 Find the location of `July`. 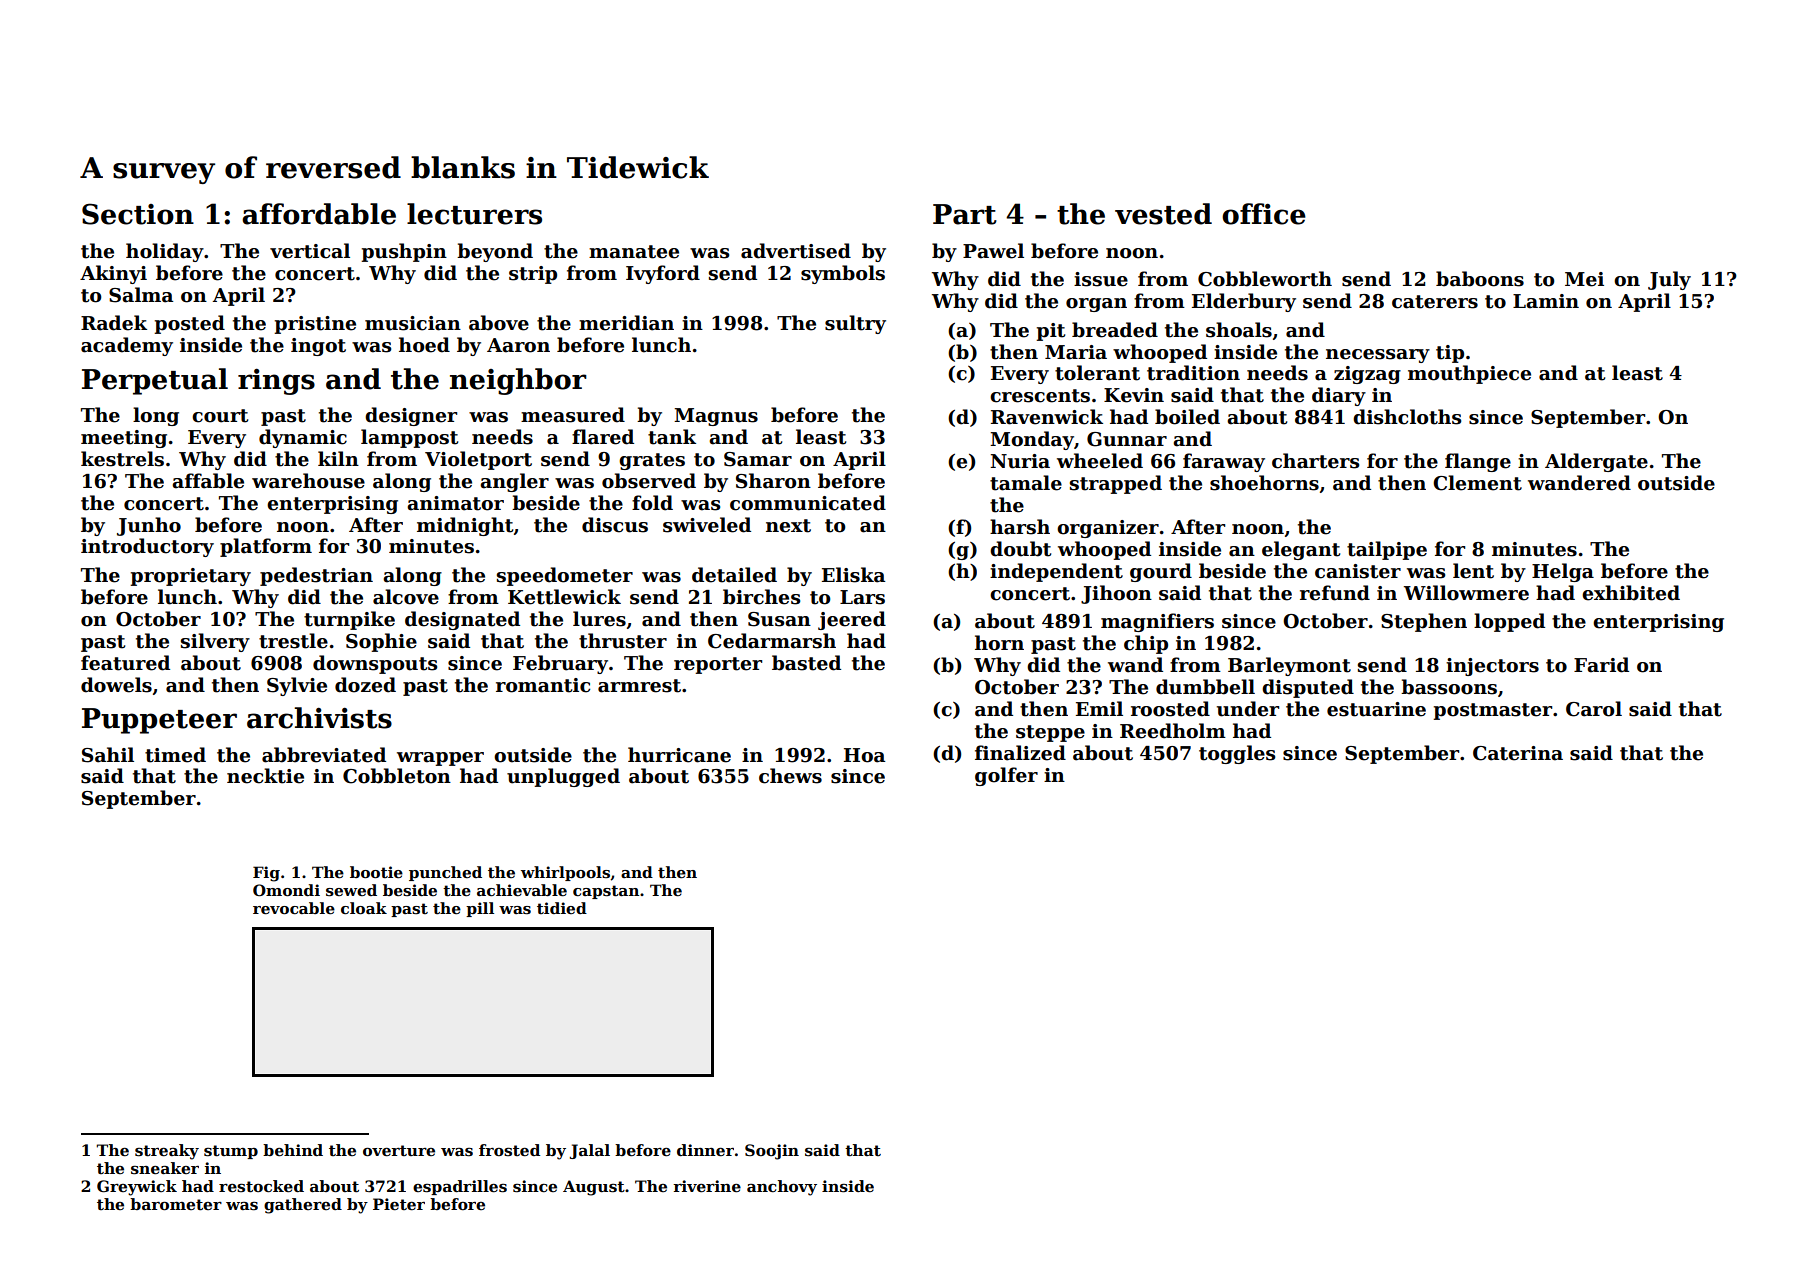

July is located at coordinates (1669, 280).
